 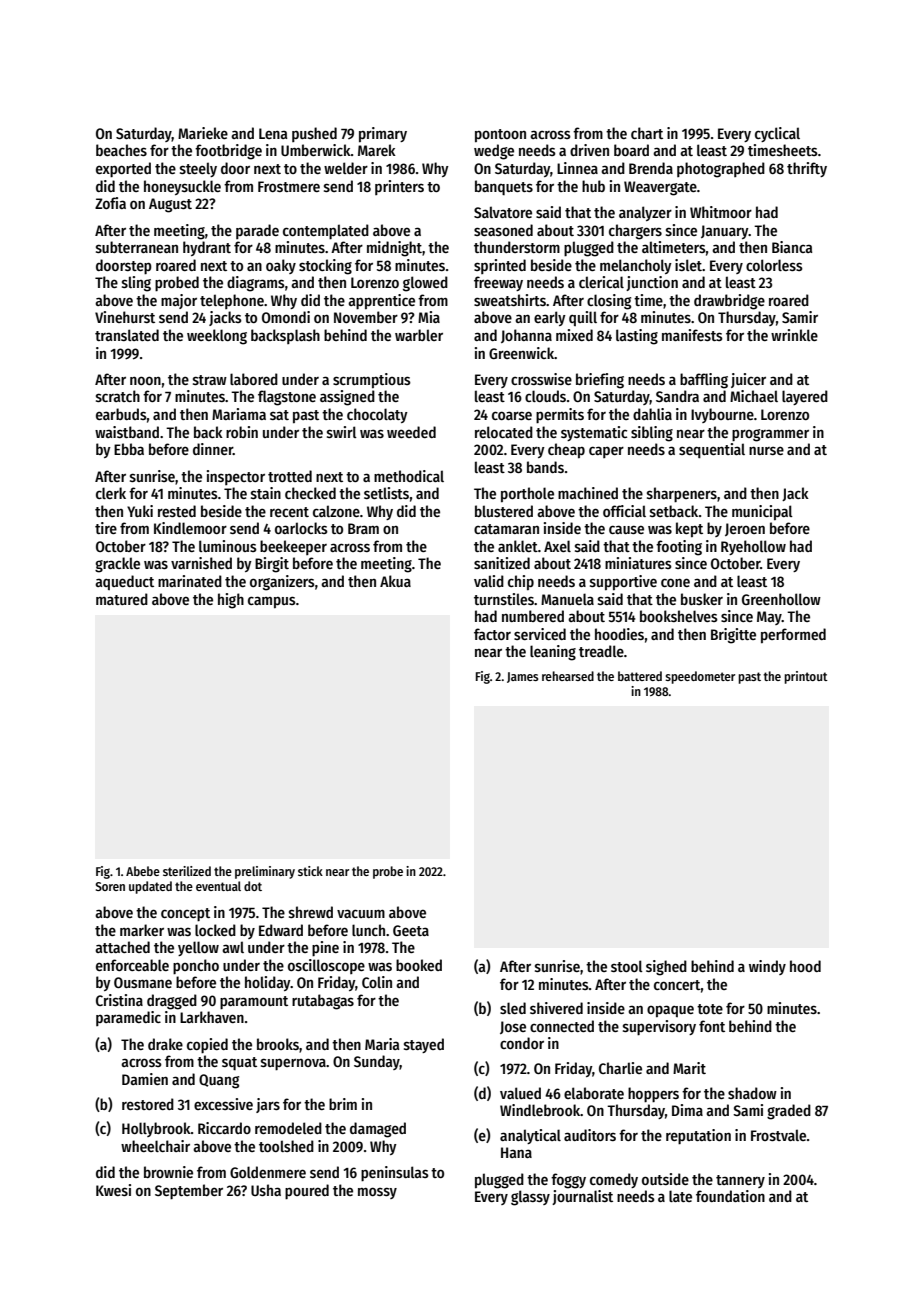 What do you see at coordinates (594, 1093) in the image?
I see `elaborate` at bounding box center [594, 1093].
